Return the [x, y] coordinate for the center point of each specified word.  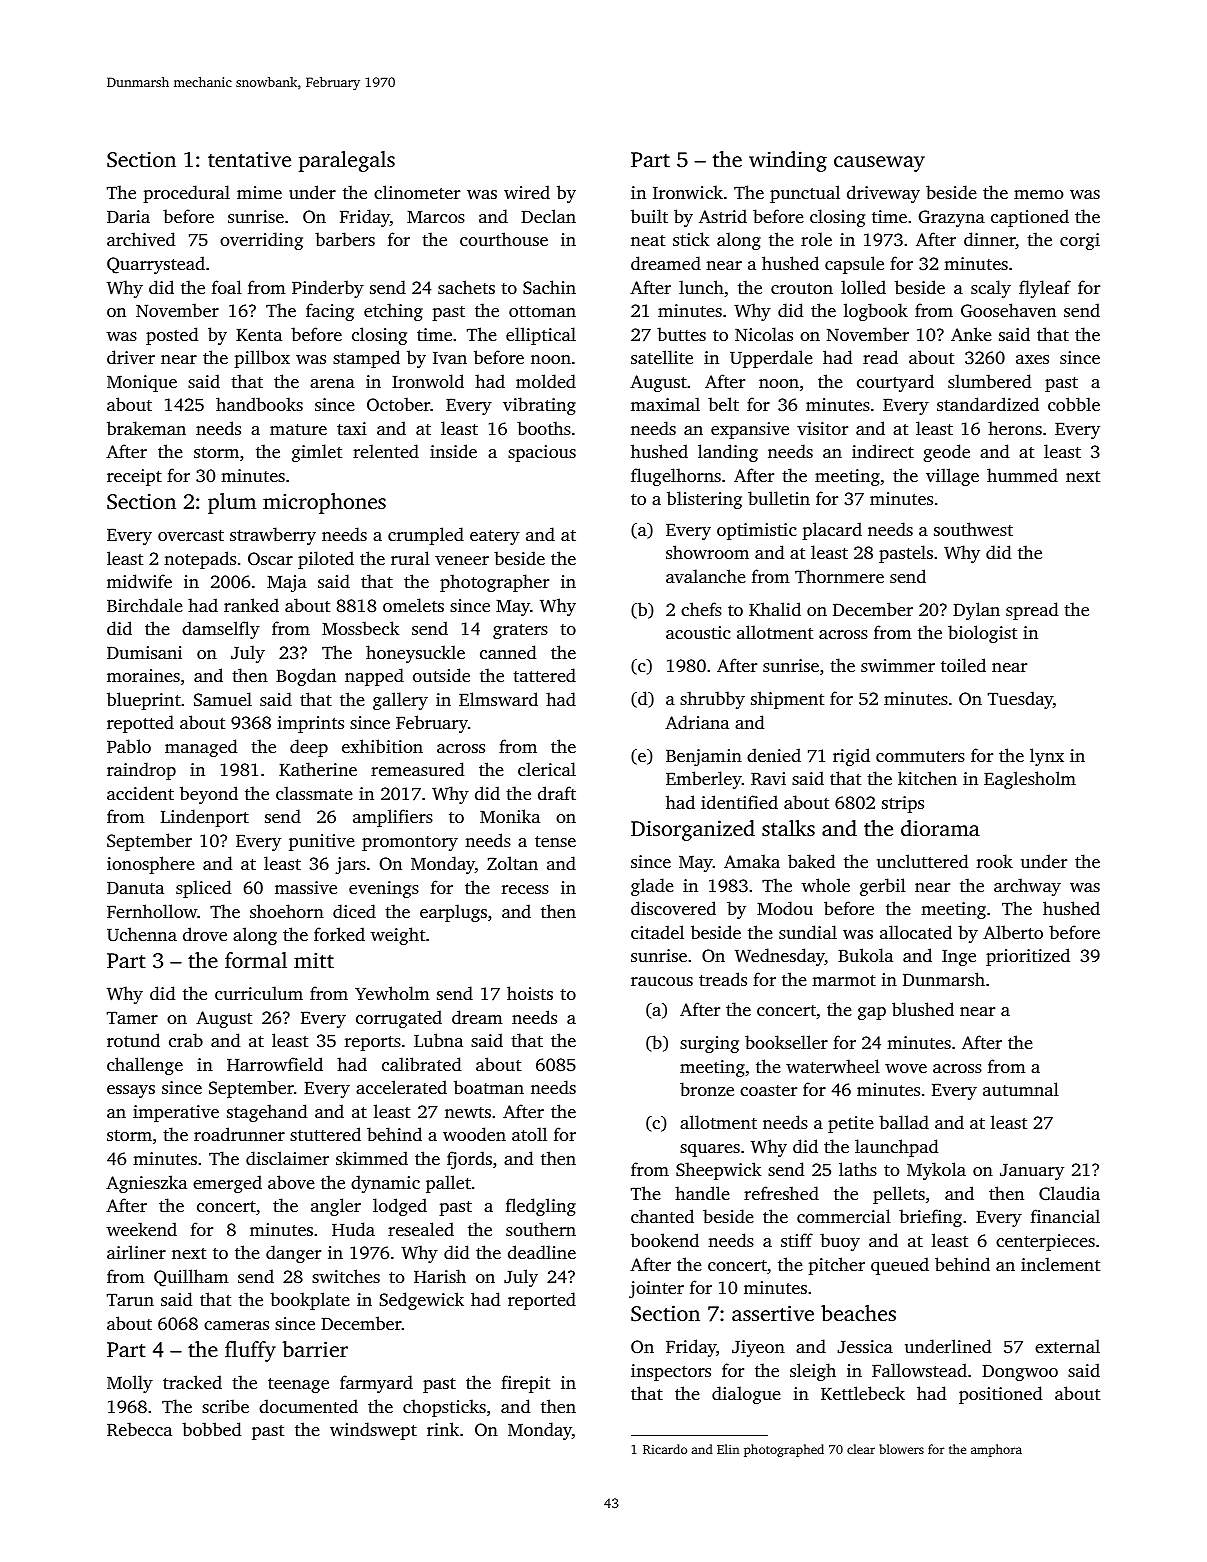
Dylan [976, 611]
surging [709, 1044]
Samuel [223, 699]
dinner [990, 240]
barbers [345, 239]
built [649, 216]
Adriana [697, 722]
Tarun [130, 1300]
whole [826, 885]
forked [339, 934]
